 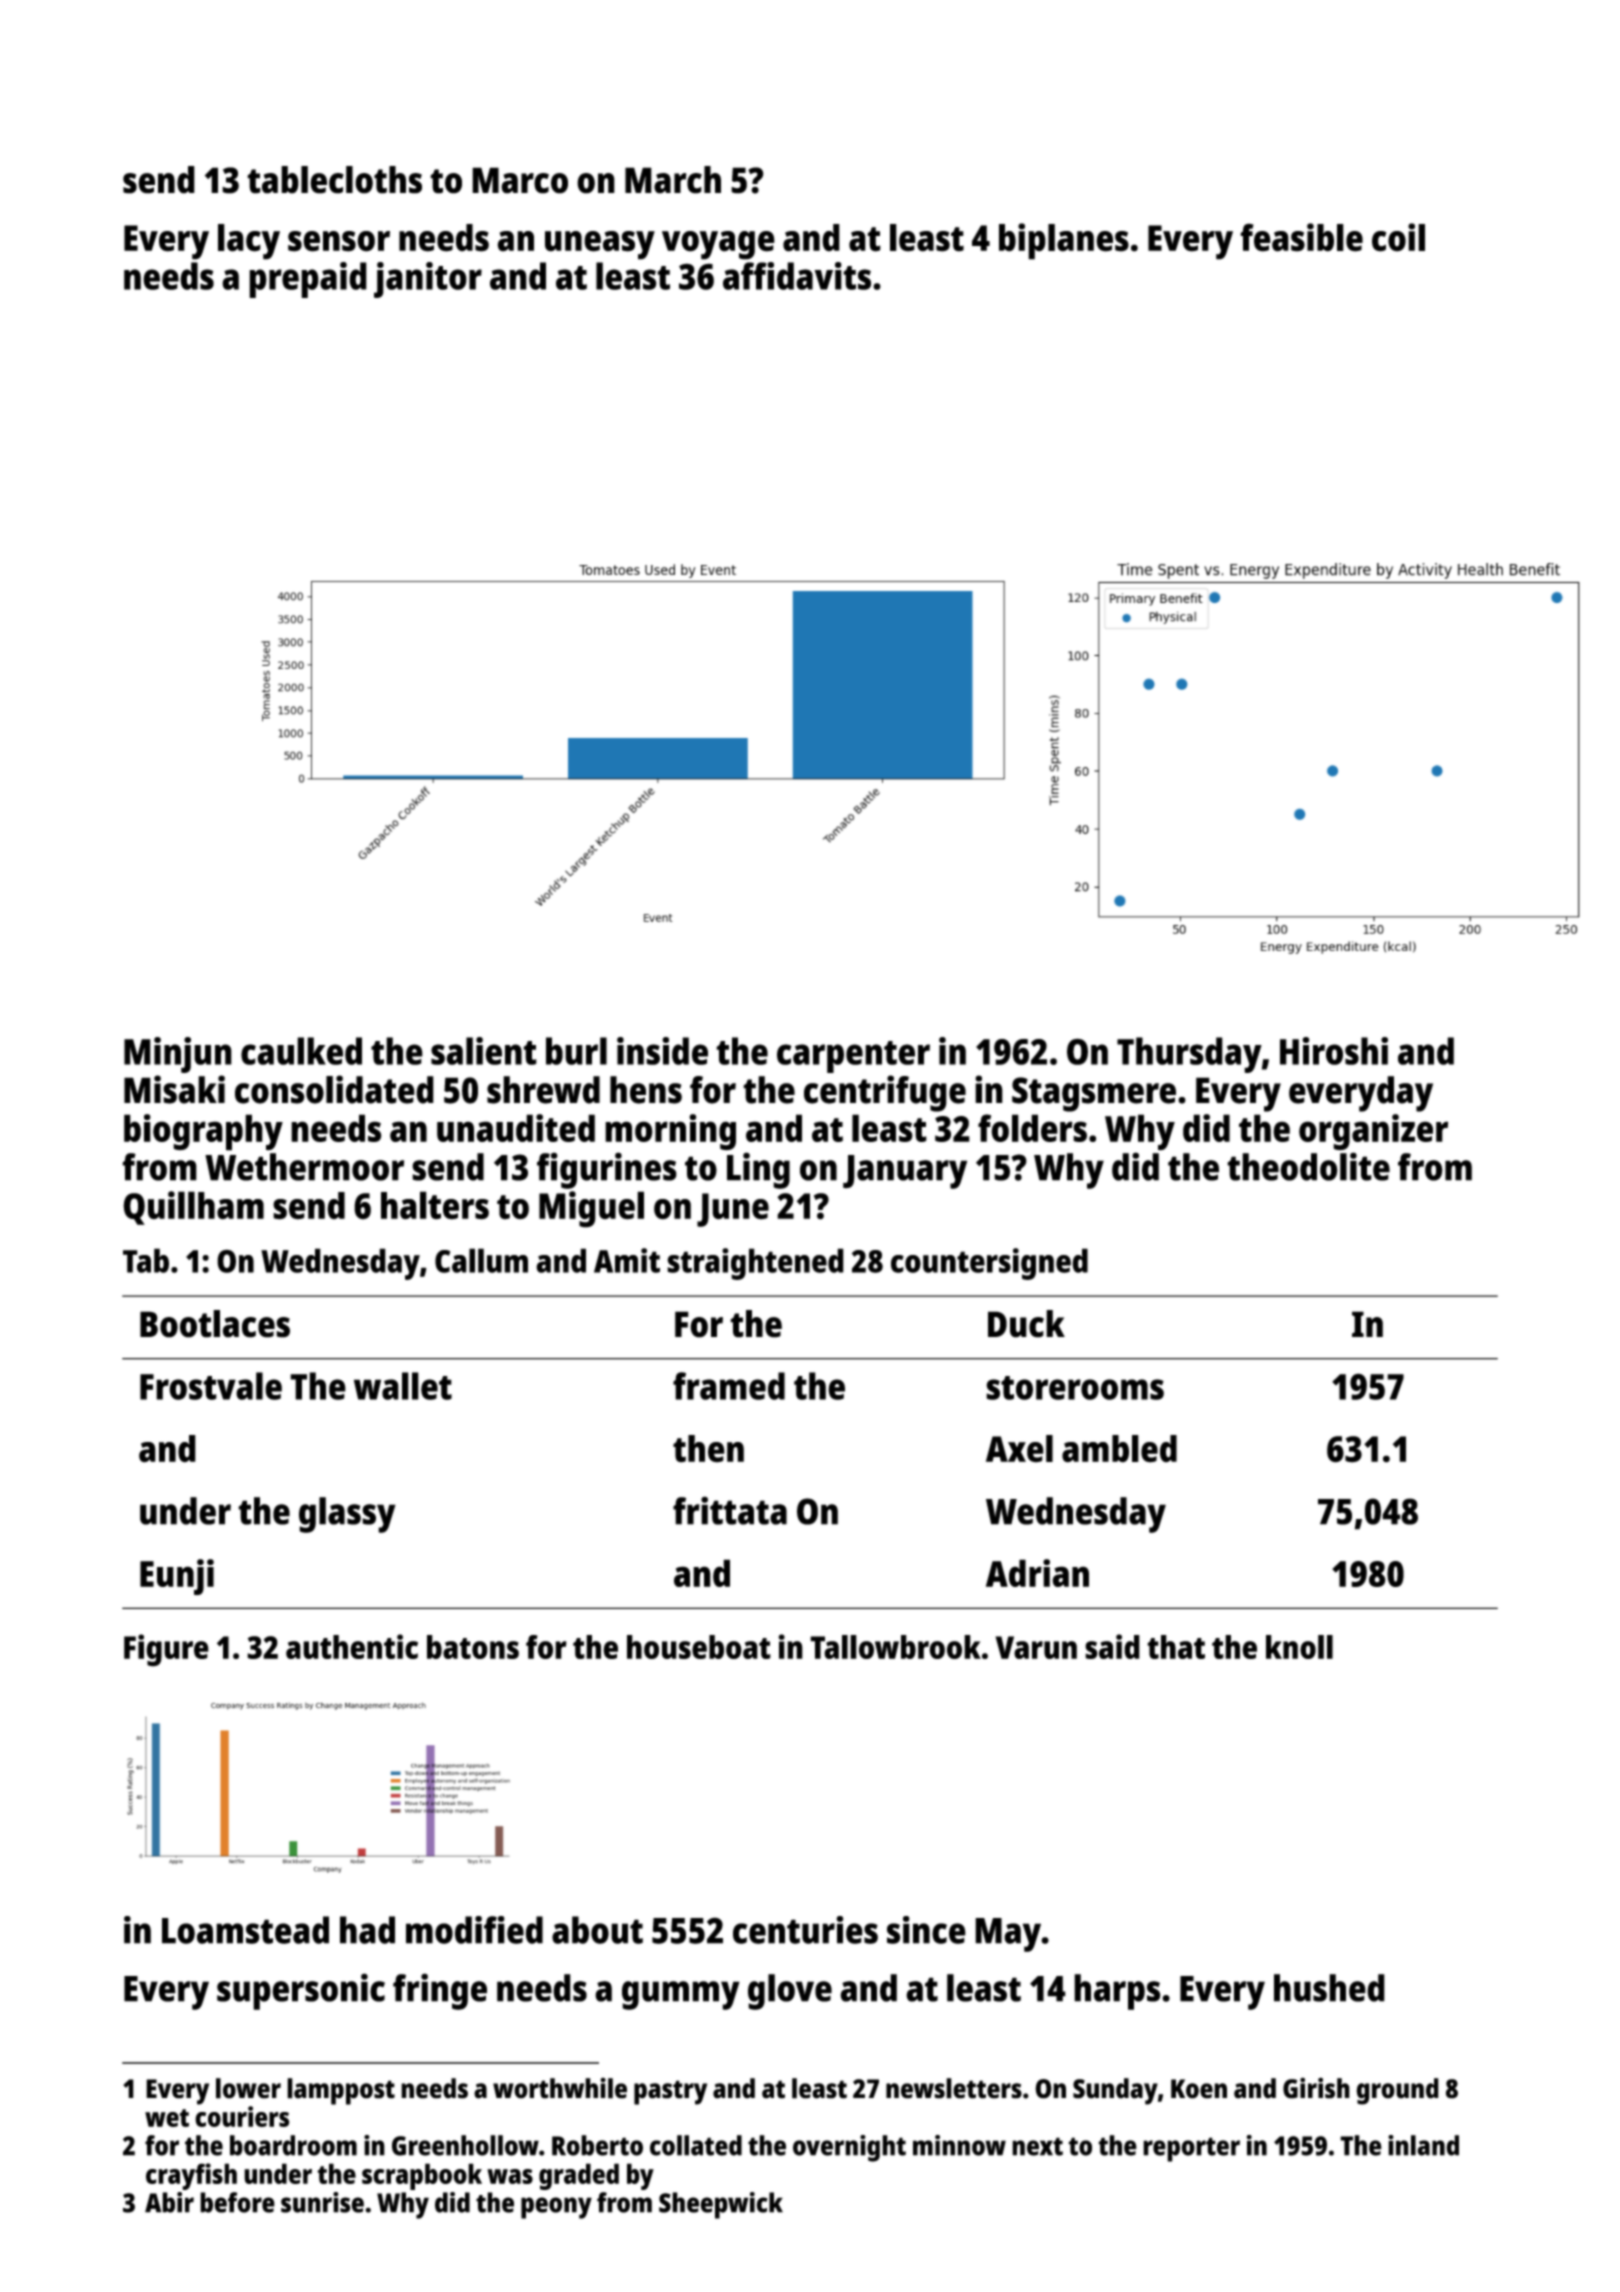 What do you see at coordinates (428, 280) in the screenshot?
I see `janitor` at bounding box center [428, 280].
